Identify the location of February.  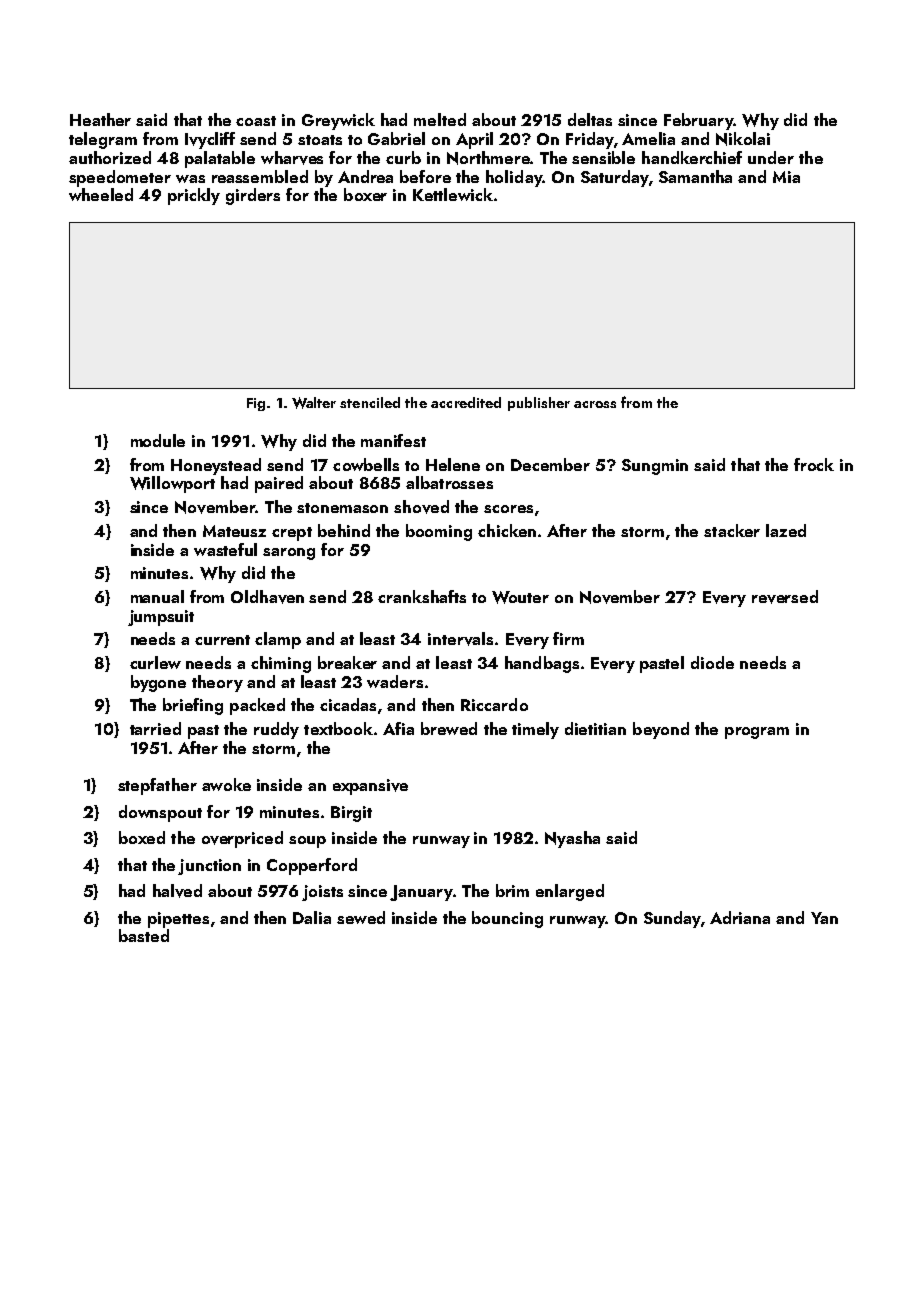
(698, 121).
